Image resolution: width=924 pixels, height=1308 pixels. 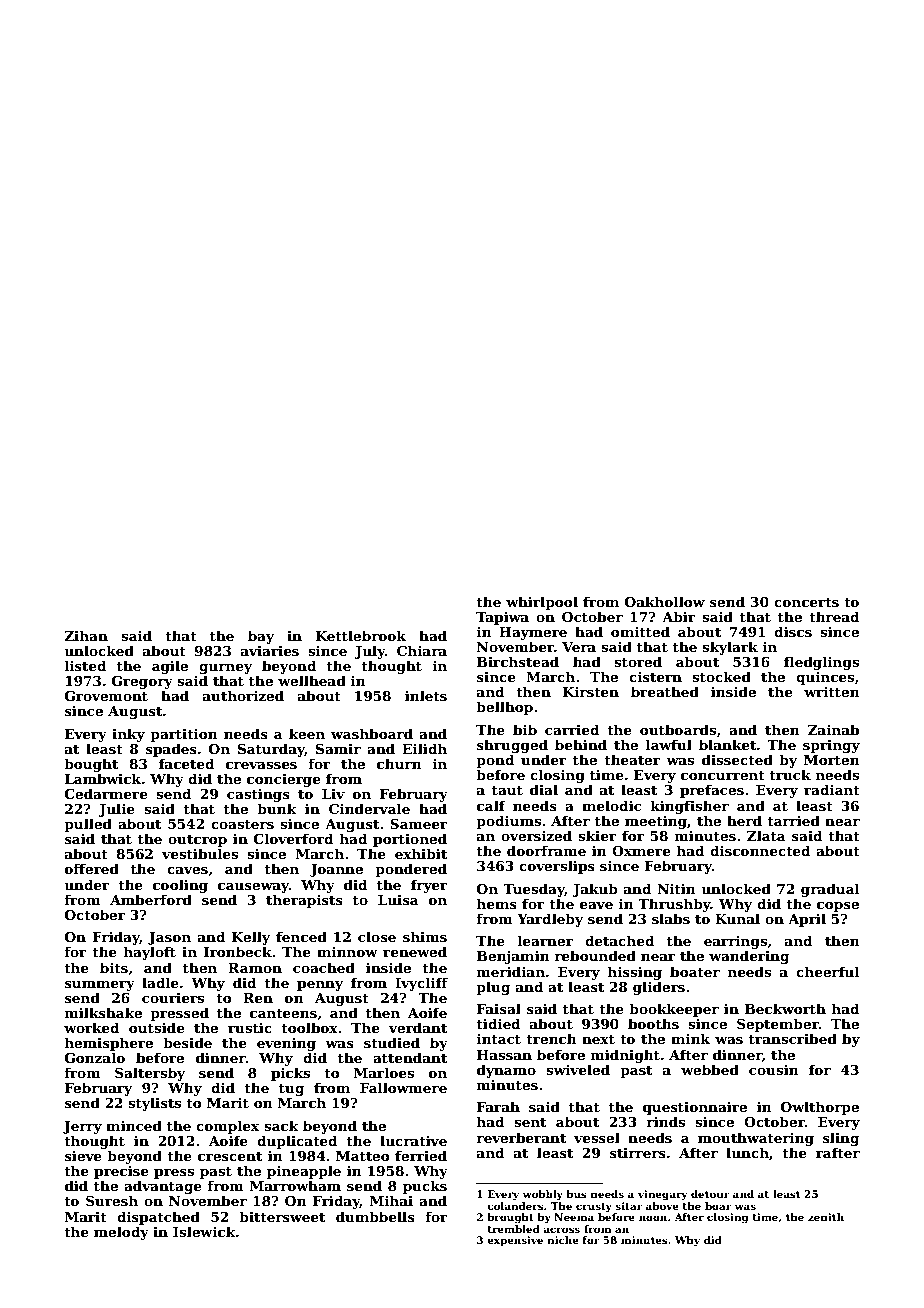 I want to click on Chiara, so click(x=422, y=650).
